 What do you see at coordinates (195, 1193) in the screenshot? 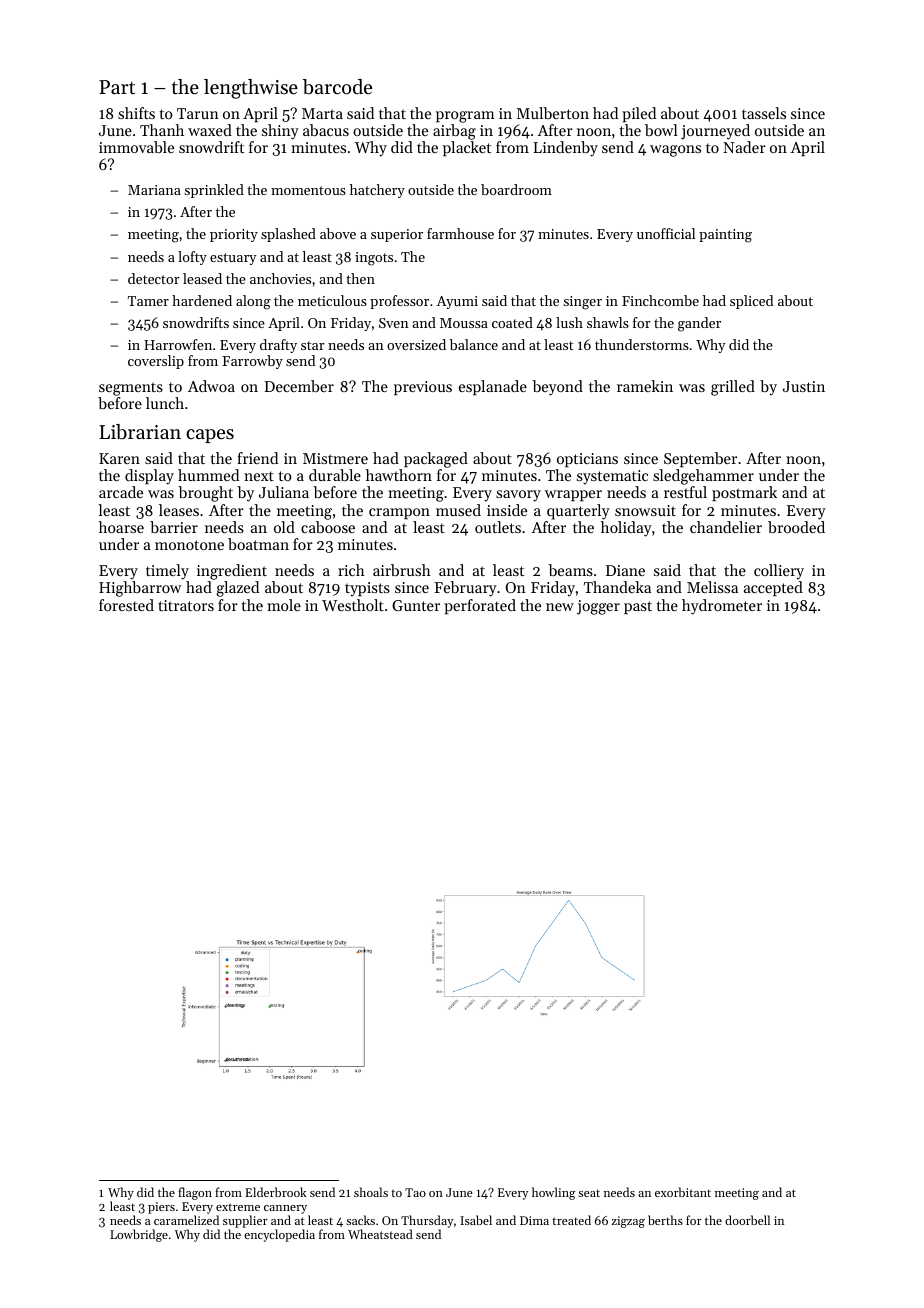
I see `flagon` at bounding box center [195, 1193].
